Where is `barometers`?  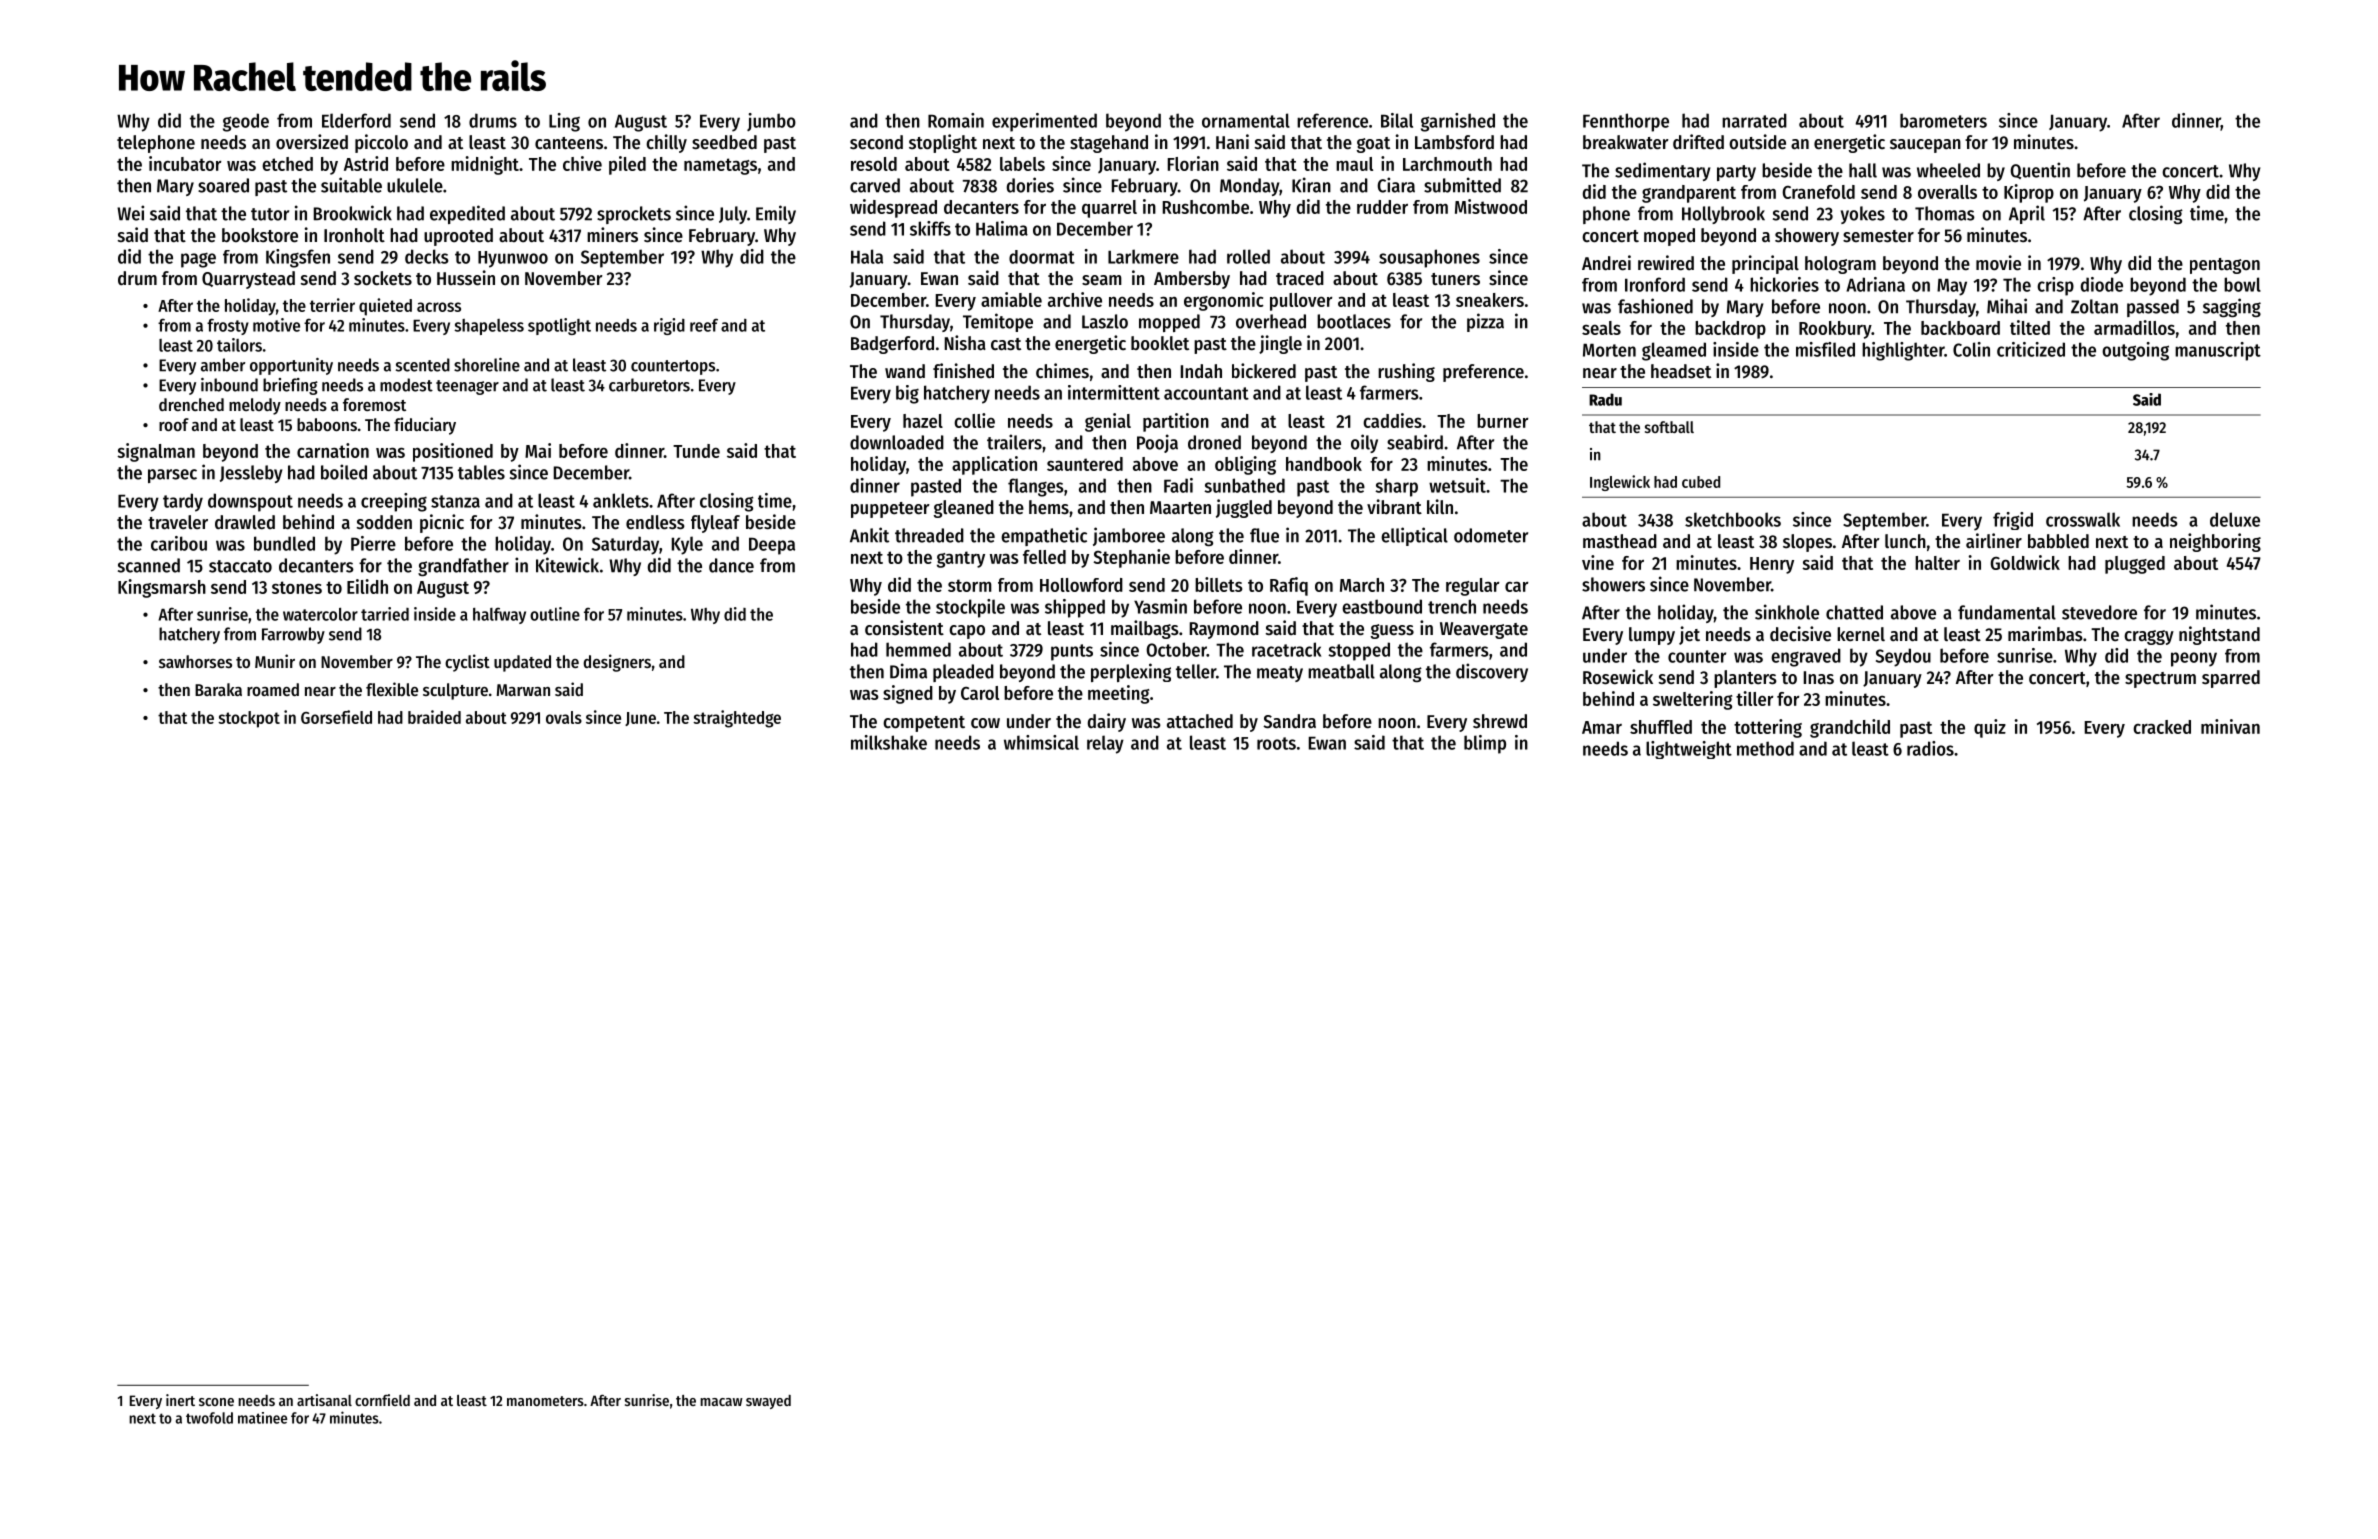 barometers is located at coordinates (1943, 120).
